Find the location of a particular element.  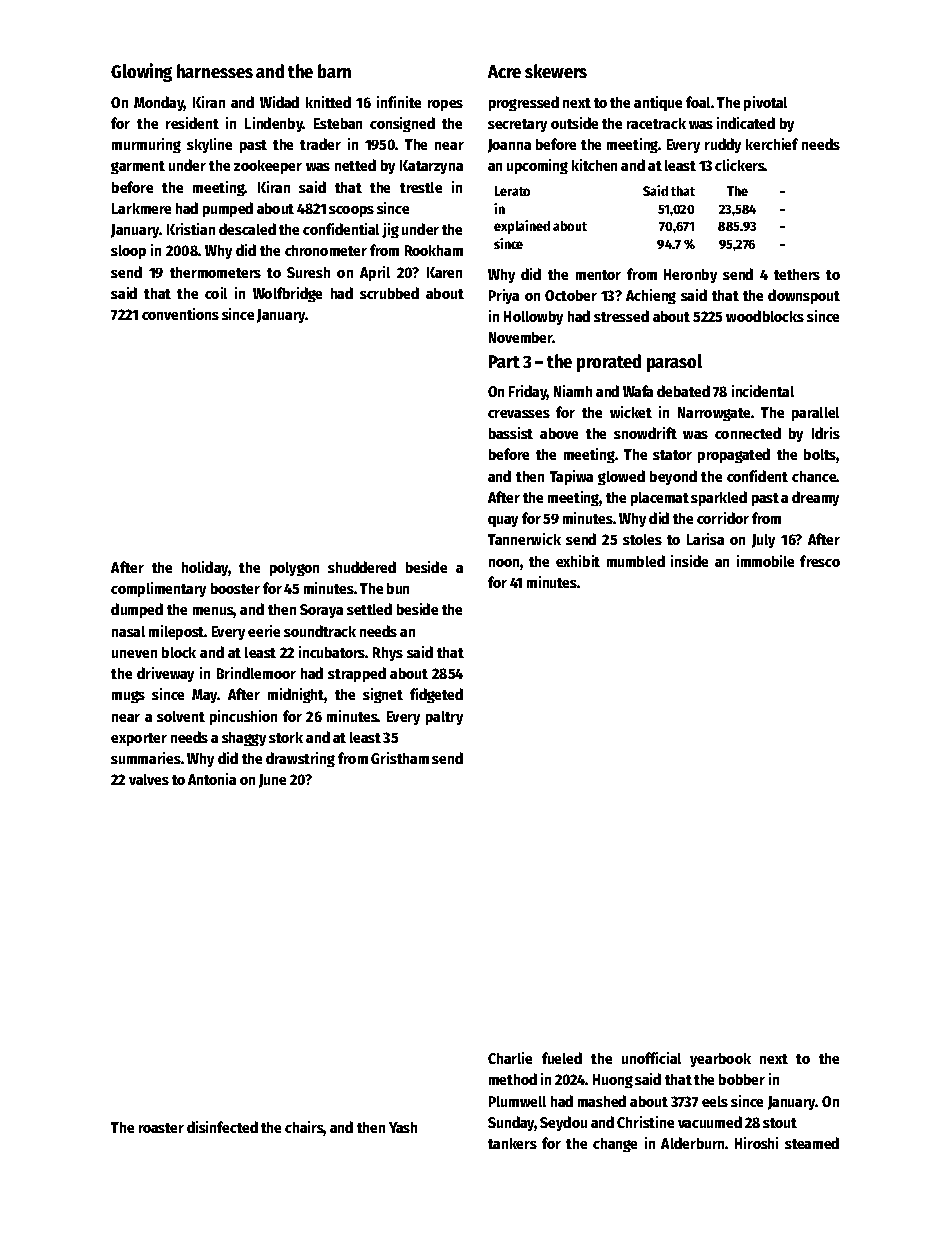

settled is located at coordinates (369, 609).
